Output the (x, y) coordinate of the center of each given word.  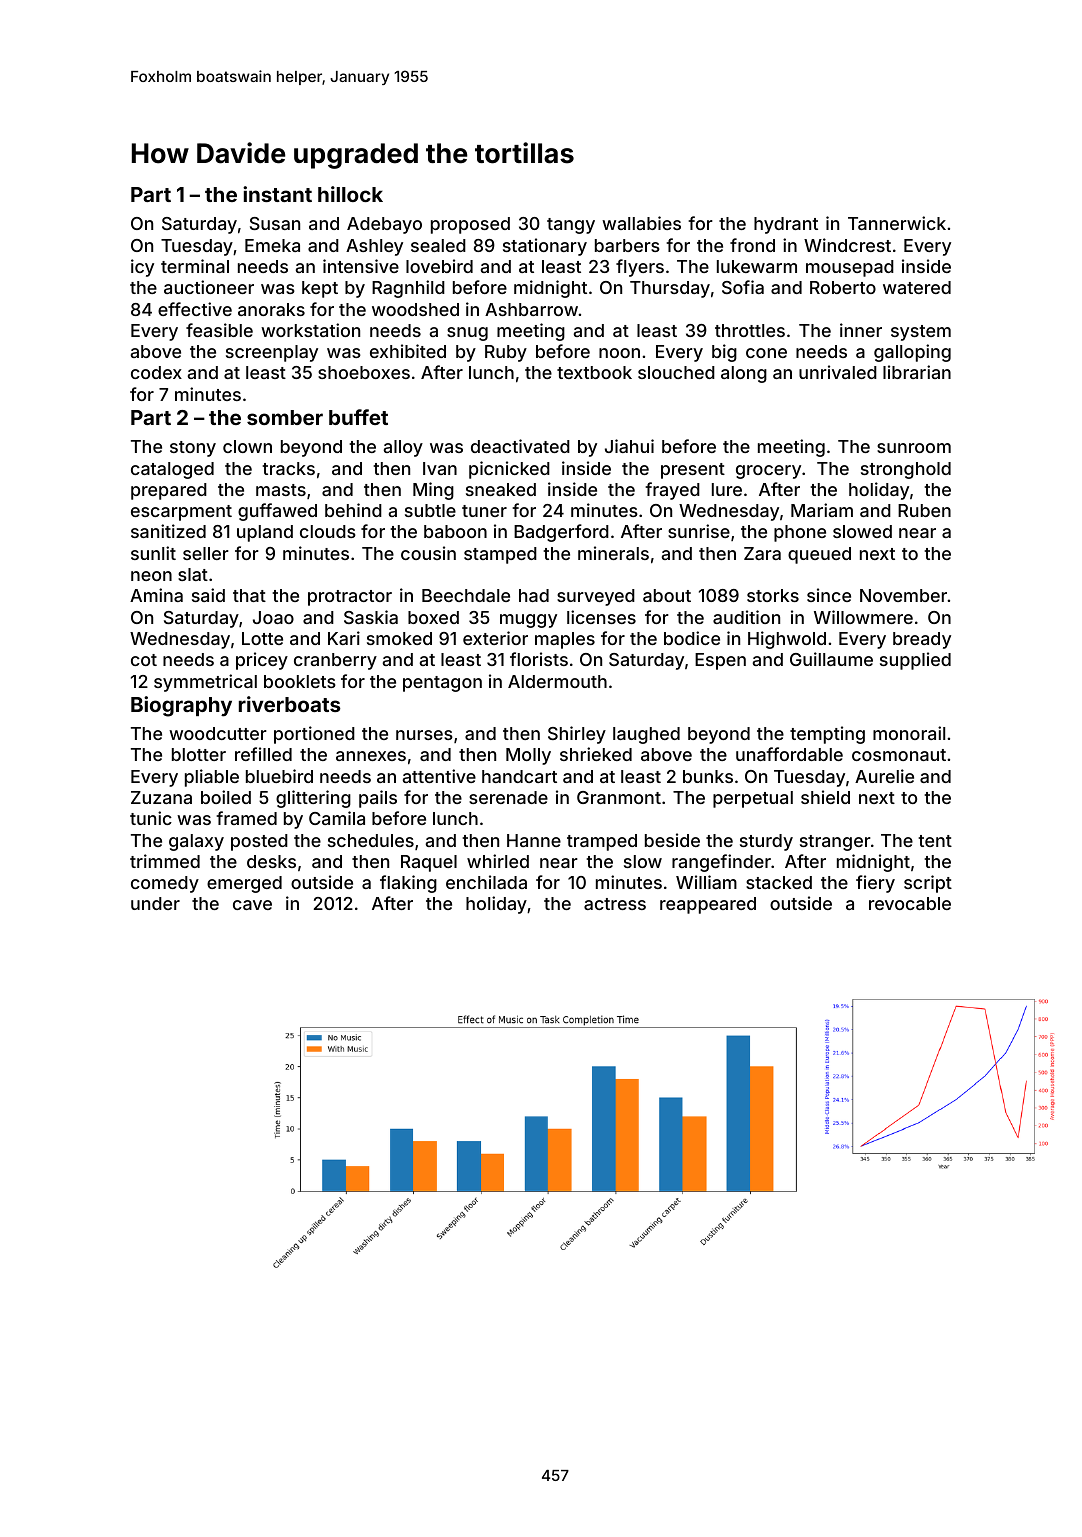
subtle (430, 510)
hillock (350, 194)
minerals (613, 553)
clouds (328, 531)
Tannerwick (897, 223)
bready (922, 640)
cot (144, 660)
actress (615, 904)
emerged (244, 884)
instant (277, 194)
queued (819, 555)
